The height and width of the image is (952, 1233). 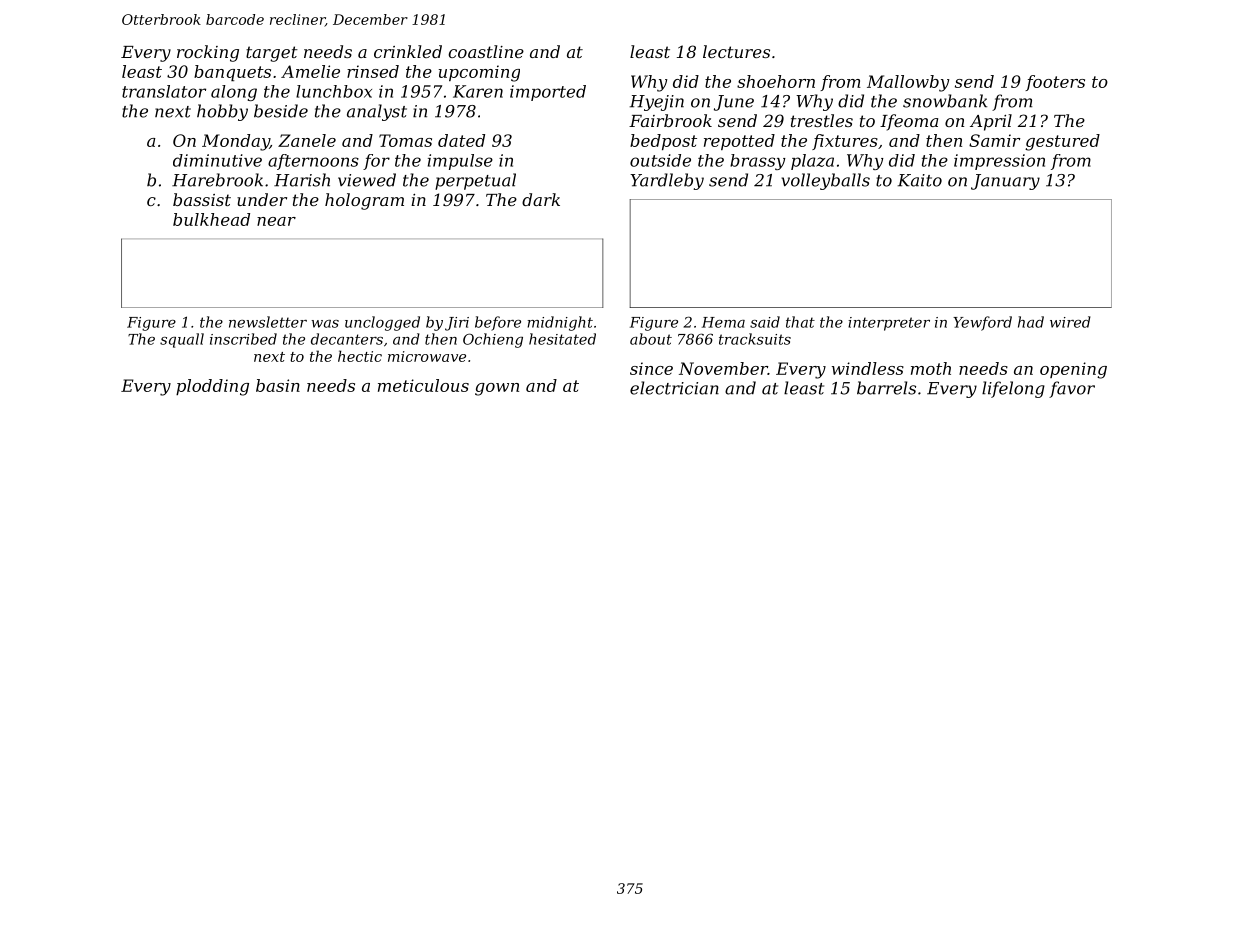 What do you see at coordinates (868, 368) in the image?
I see `windless` at bounding box center [868, 368].
